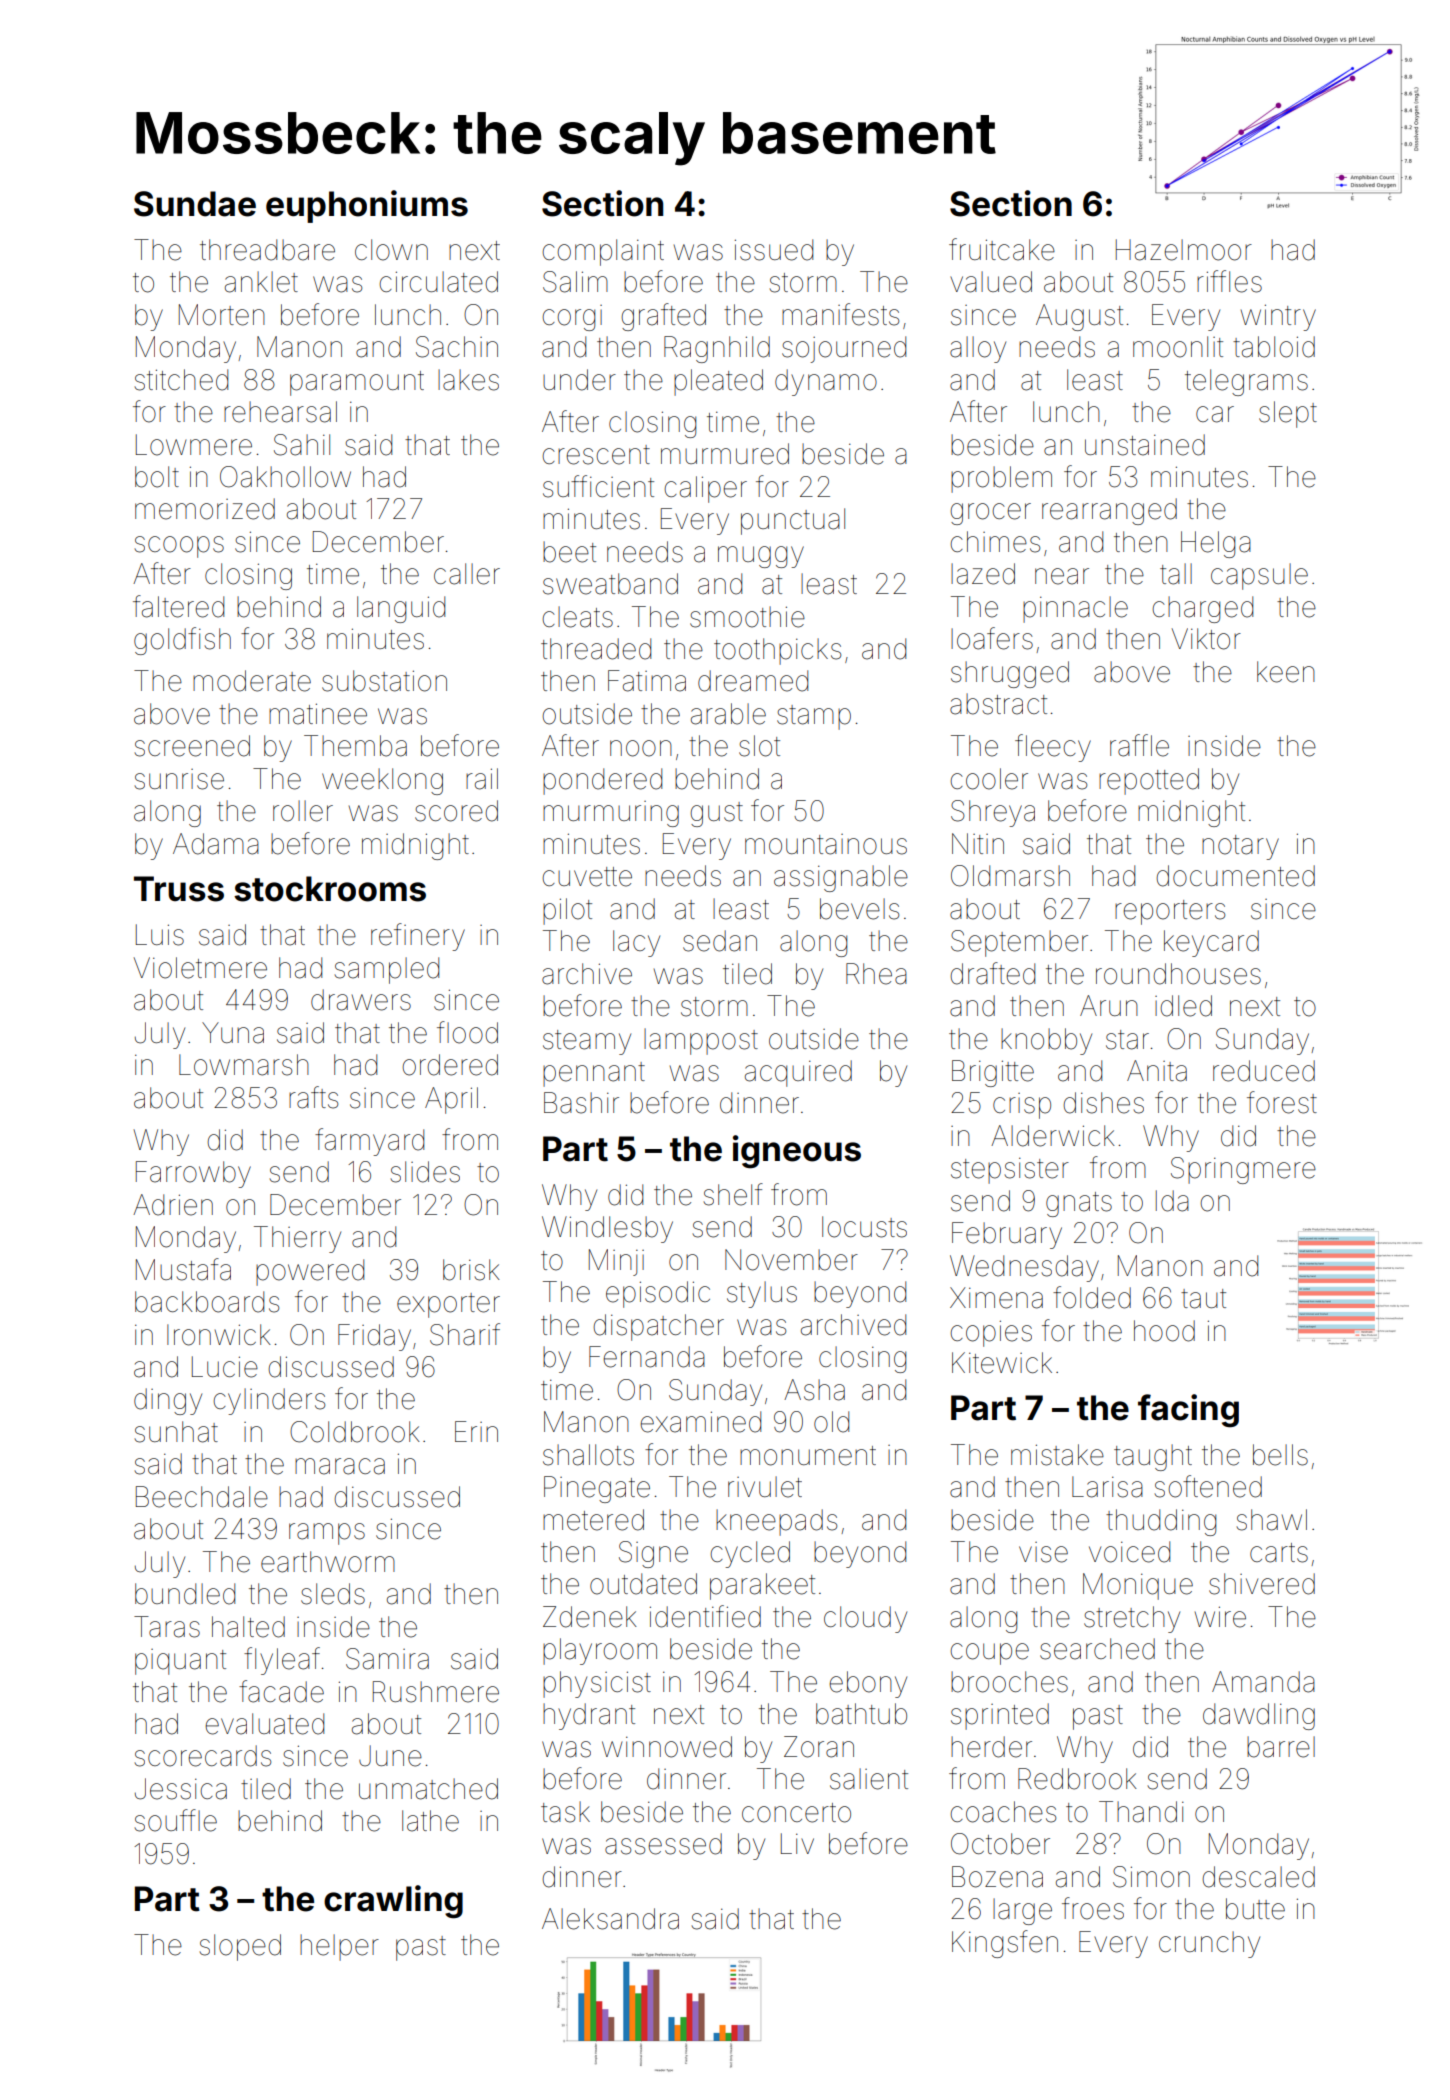 The height and width of the document is (2100, 1450). What do you see at coordinates (607, 1229) in the document?
I see `Windlesby` at bounding box center [607, 1229].
